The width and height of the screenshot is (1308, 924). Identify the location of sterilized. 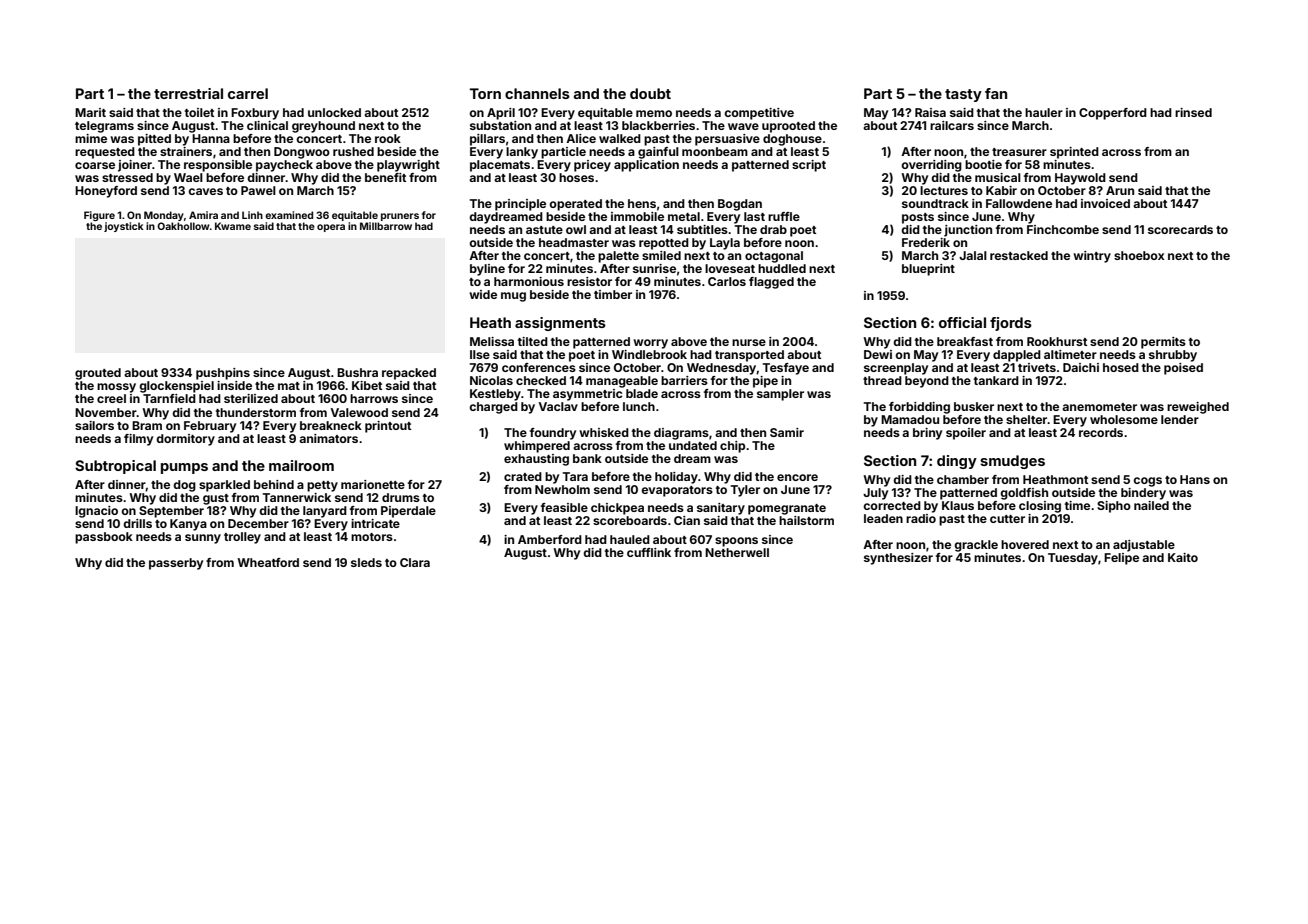
(251, 398).
